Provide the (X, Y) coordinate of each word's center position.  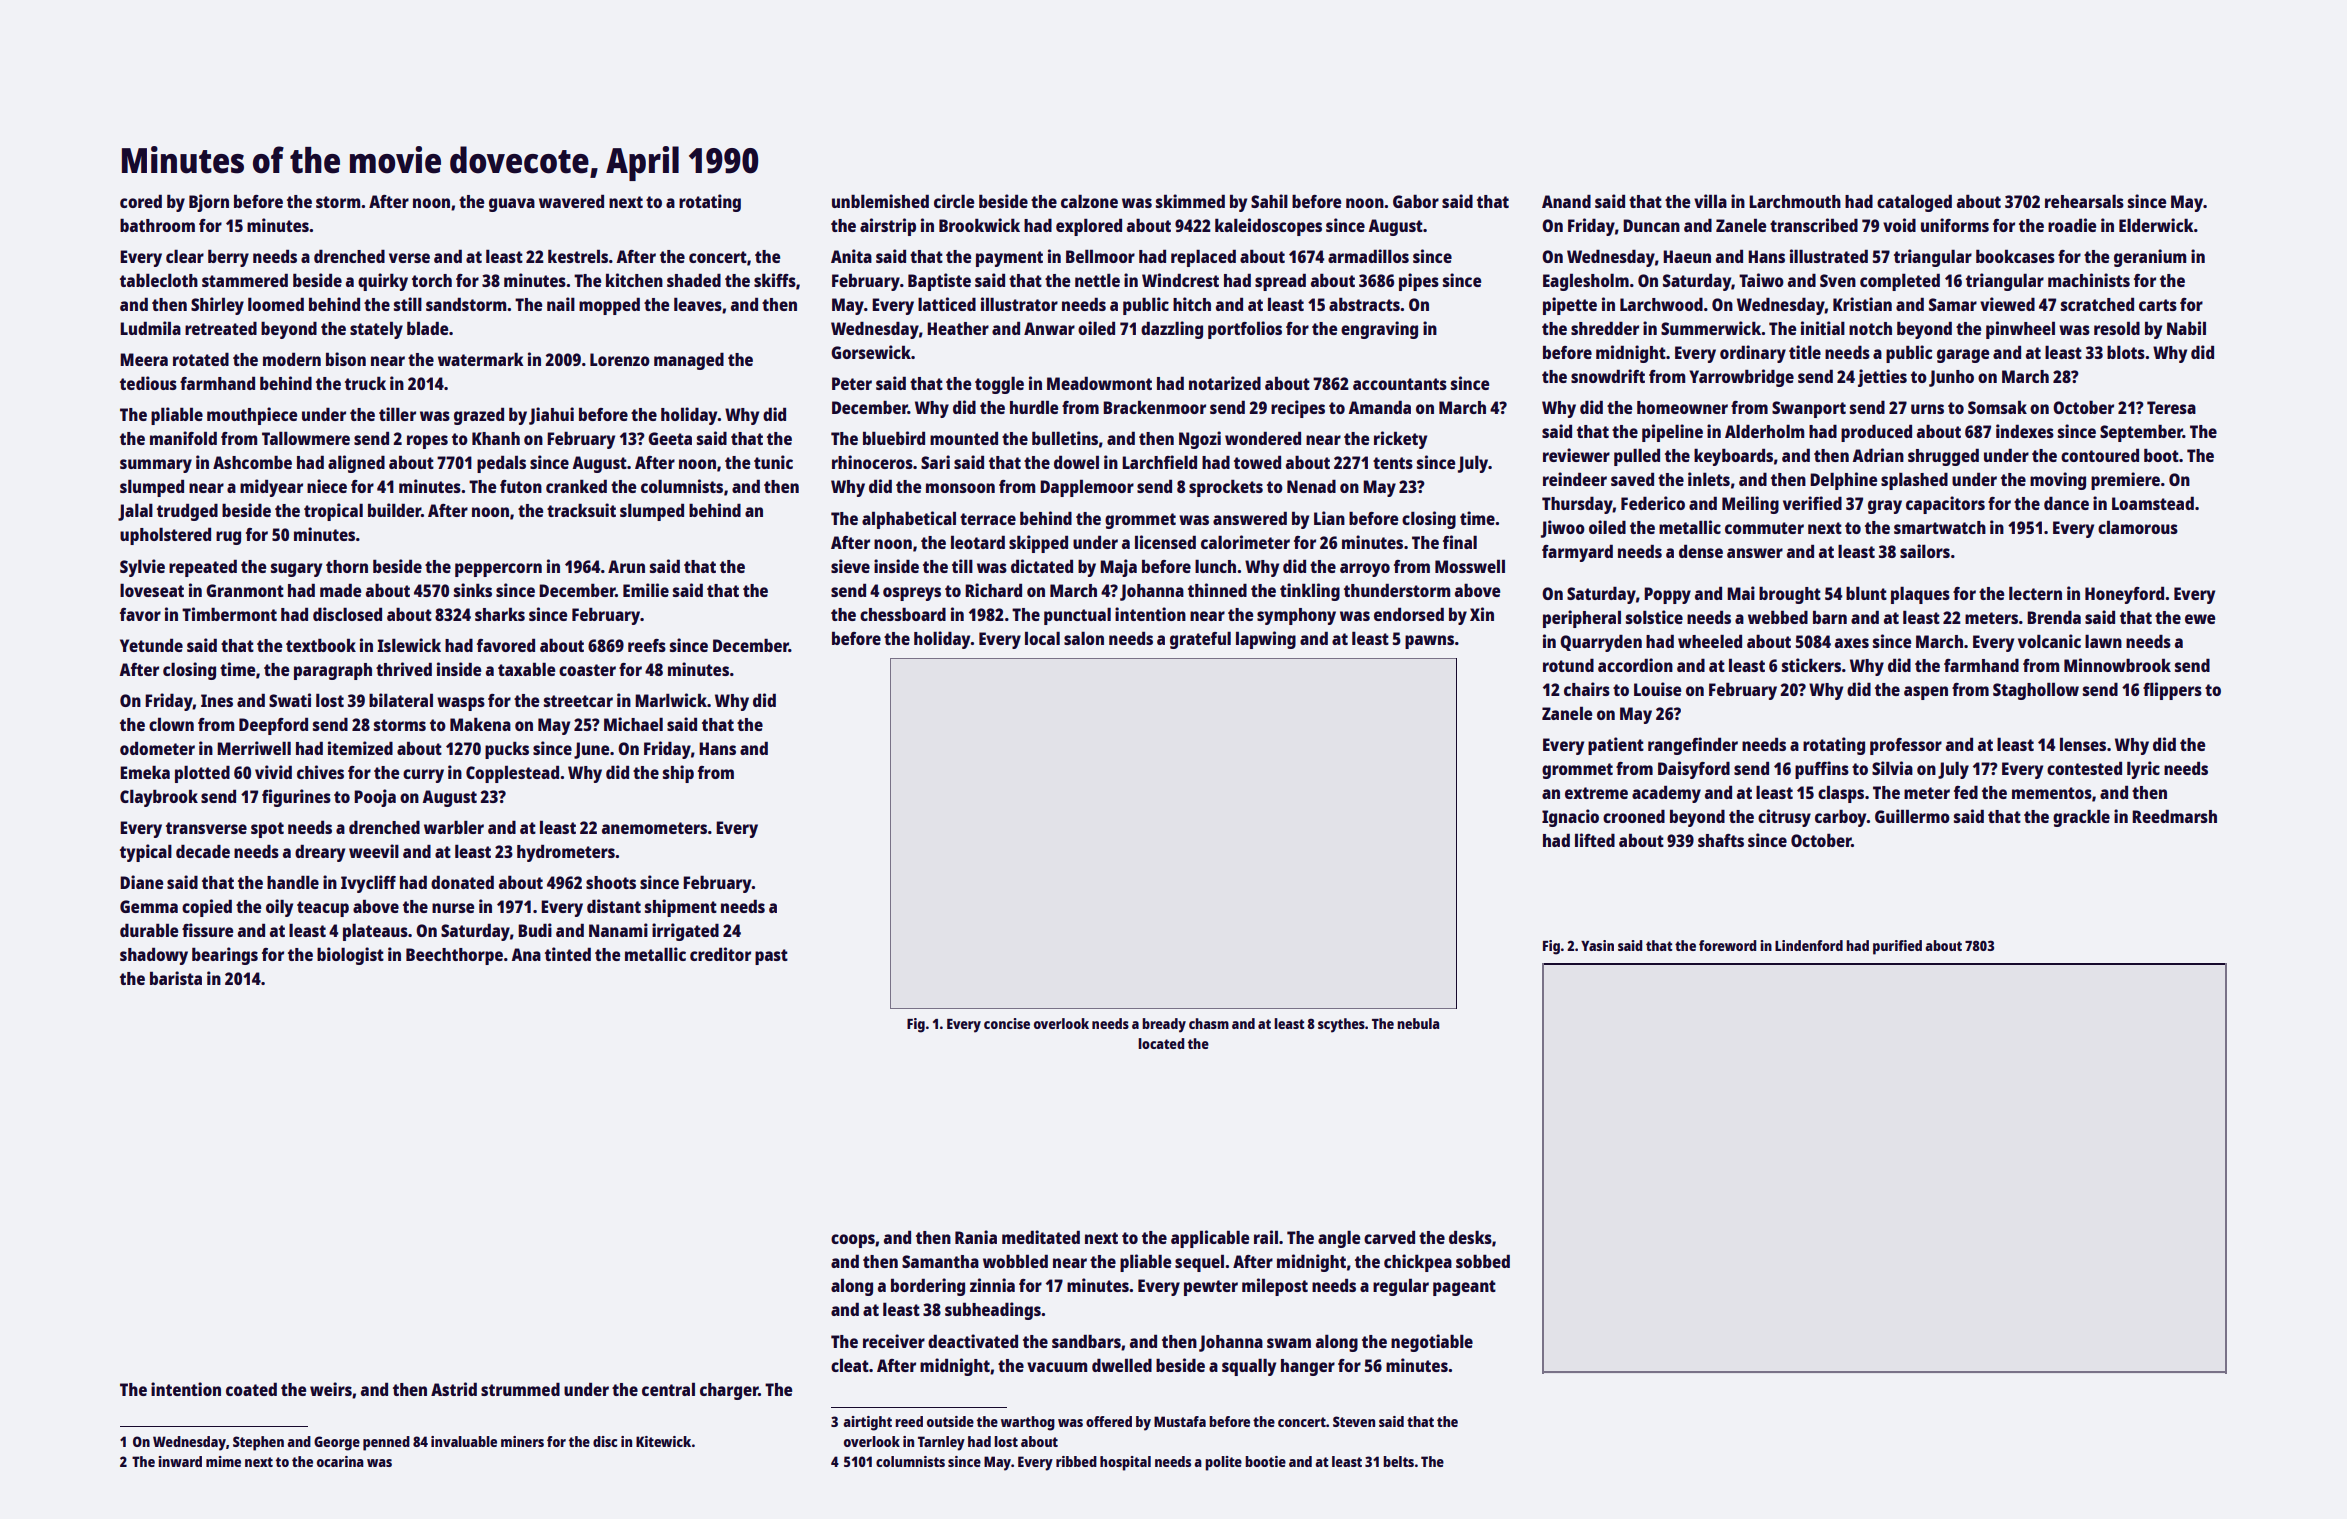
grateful (1200, 640)
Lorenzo (620, 359)
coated (251, 1389)
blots (2126, 352)
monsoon (960, 488)
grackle (2081, 818)
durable (149, 930)
